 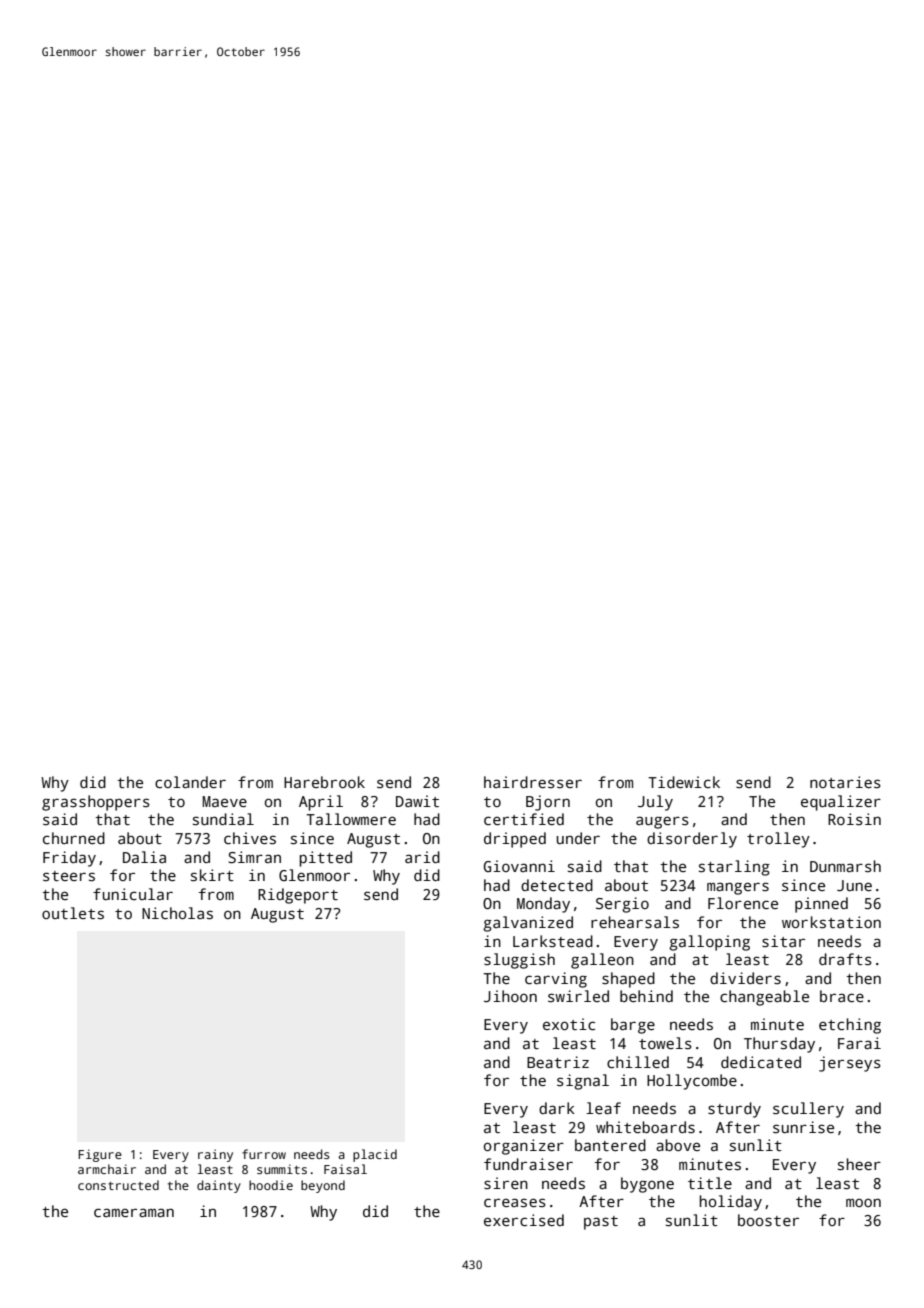 What do you see at coordinates (190, 782) in the screenshot?
I see `colander` at bounding box center [190, 782].
